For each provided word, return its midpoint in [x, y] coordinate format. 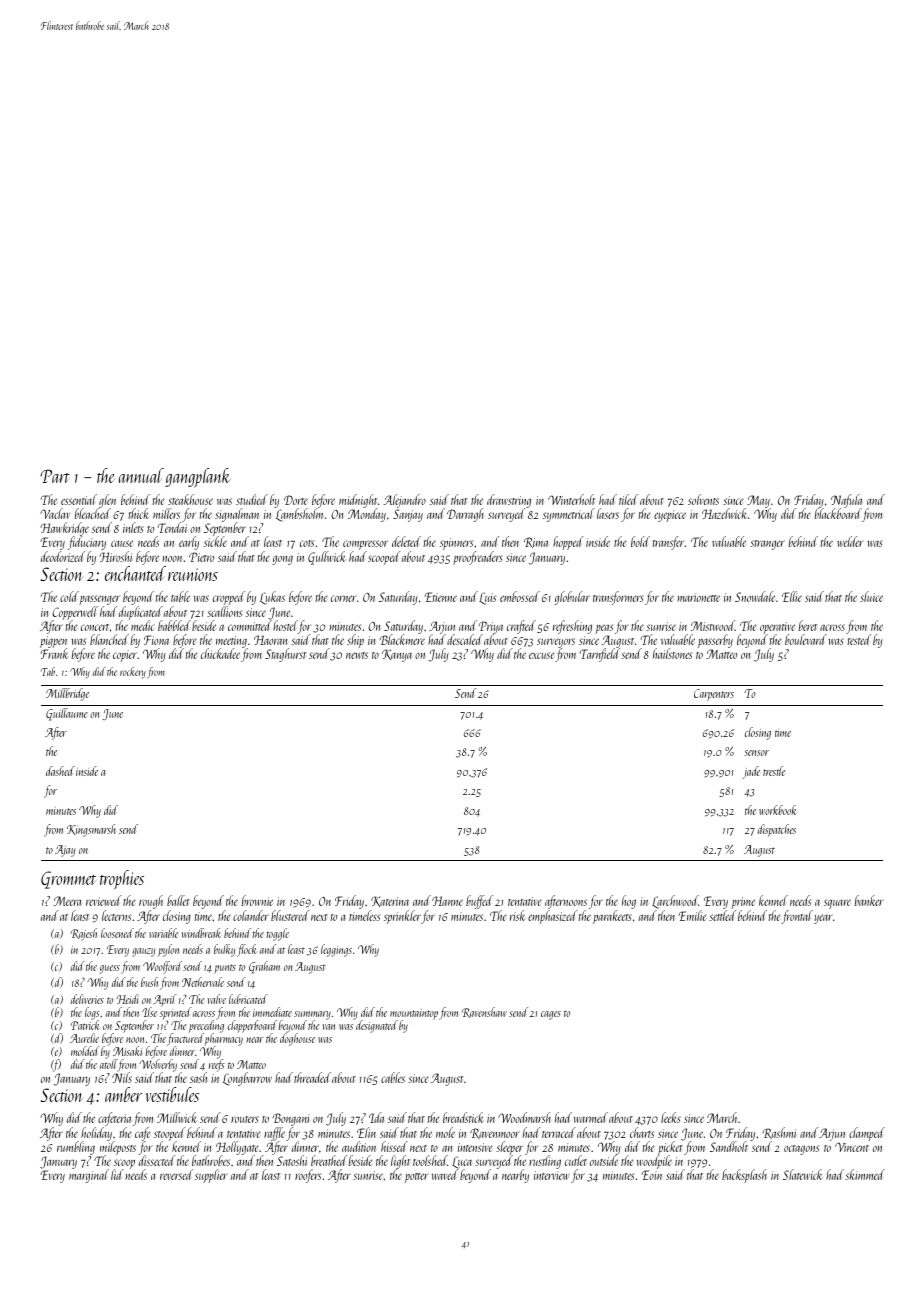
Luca [462, 1162]
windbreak [201, 933]
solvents [703, 499]
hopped [568, 543]
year [823, 919]
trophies [122, 879]
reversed [176, 1174]
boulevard [806, 639]
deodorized [63, 556]
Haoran [270, 640]
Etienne [440, 597]
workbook [777, 810]
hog [629, 902]
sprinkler [402, 917]
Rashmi [779, 1133]
